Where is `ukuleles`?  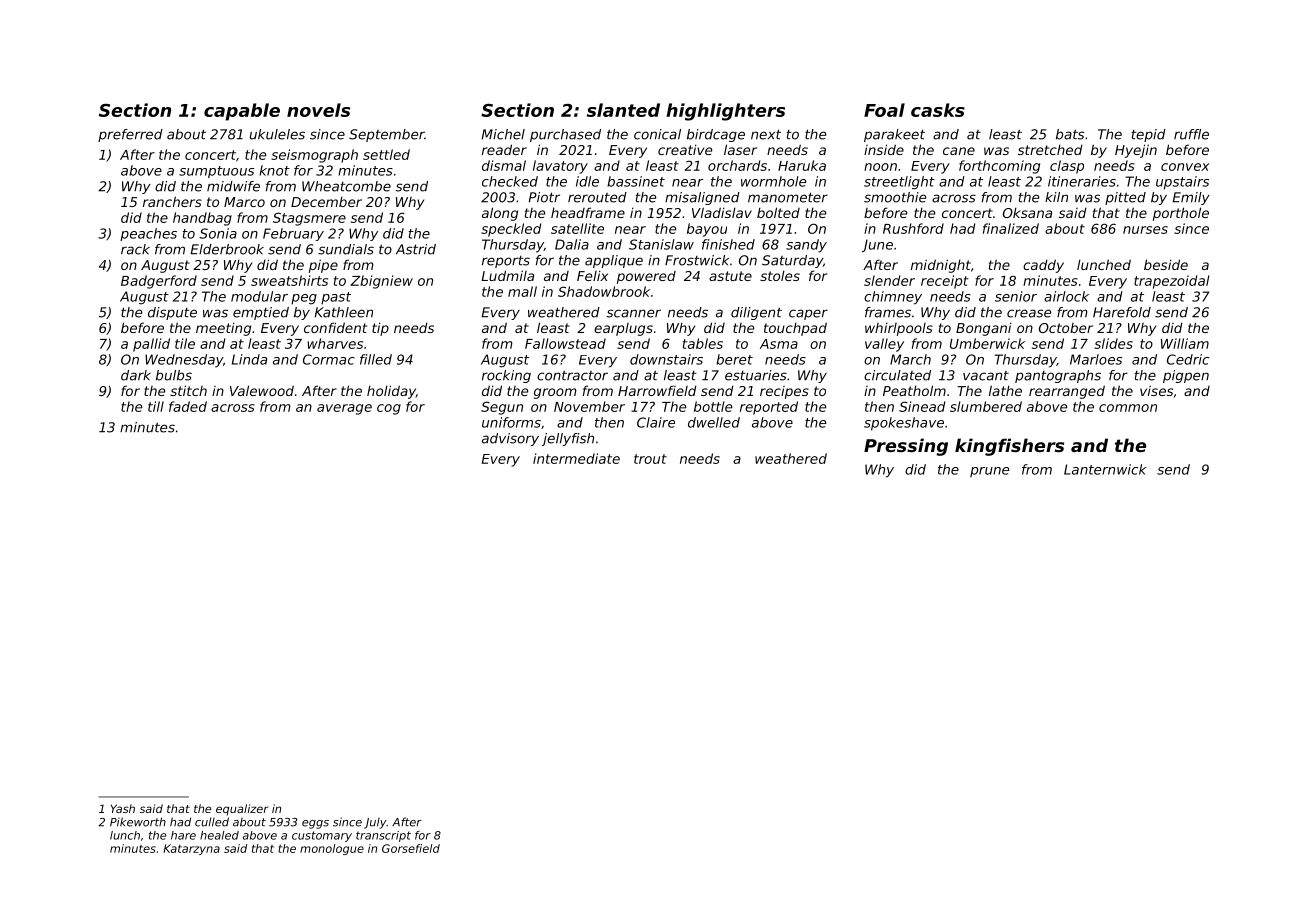 ukuleles is located at coordinates (277, 134).
